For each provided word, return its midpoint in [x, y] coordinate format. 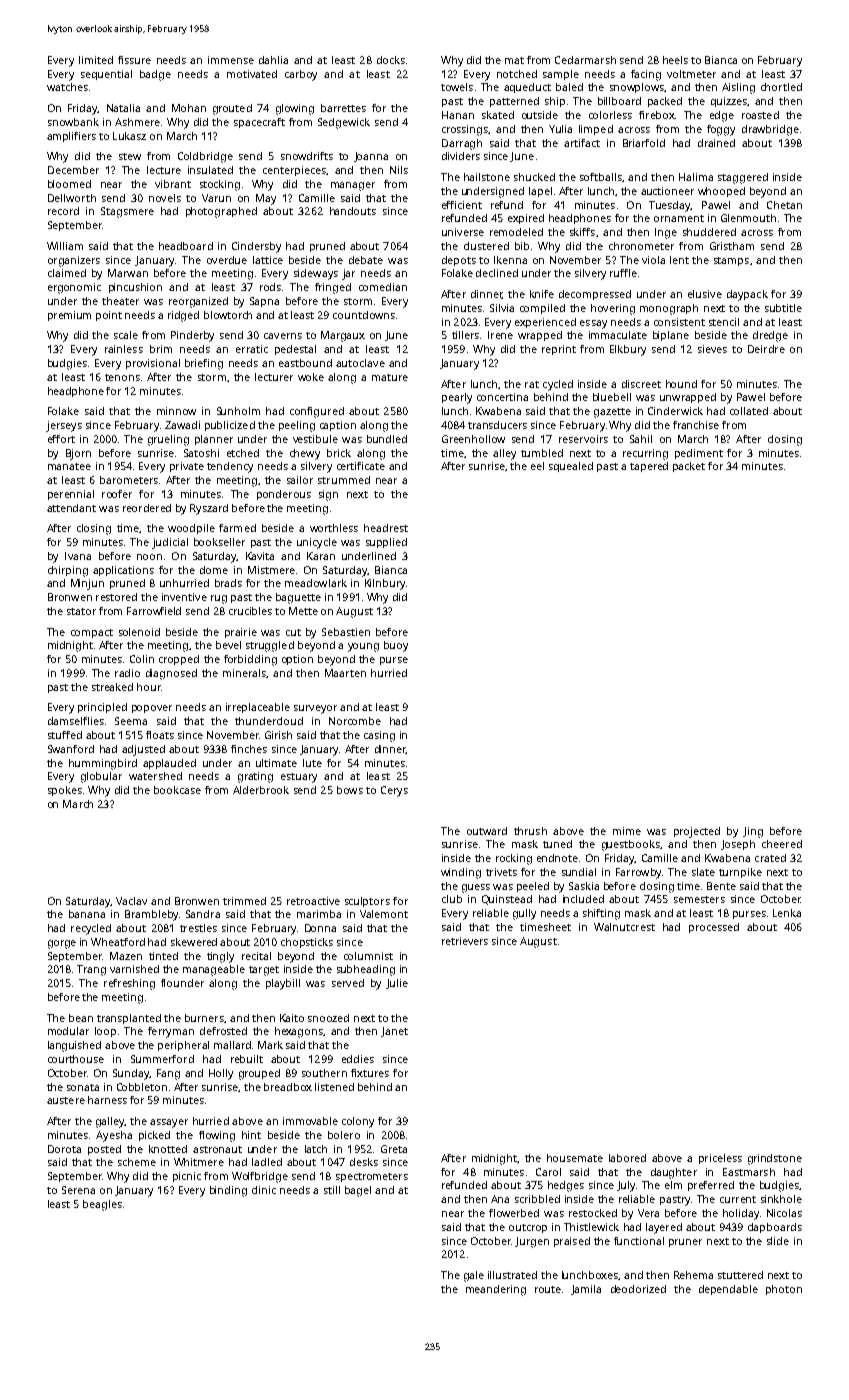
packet [689, 467]
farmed [237, 528]
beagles [102, 1205]
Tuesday [670, 206]
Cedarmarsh [585, 60]
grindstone [775, 1159]
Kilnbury [385, 584]
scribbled [537, 1199]
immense [231, 60]
